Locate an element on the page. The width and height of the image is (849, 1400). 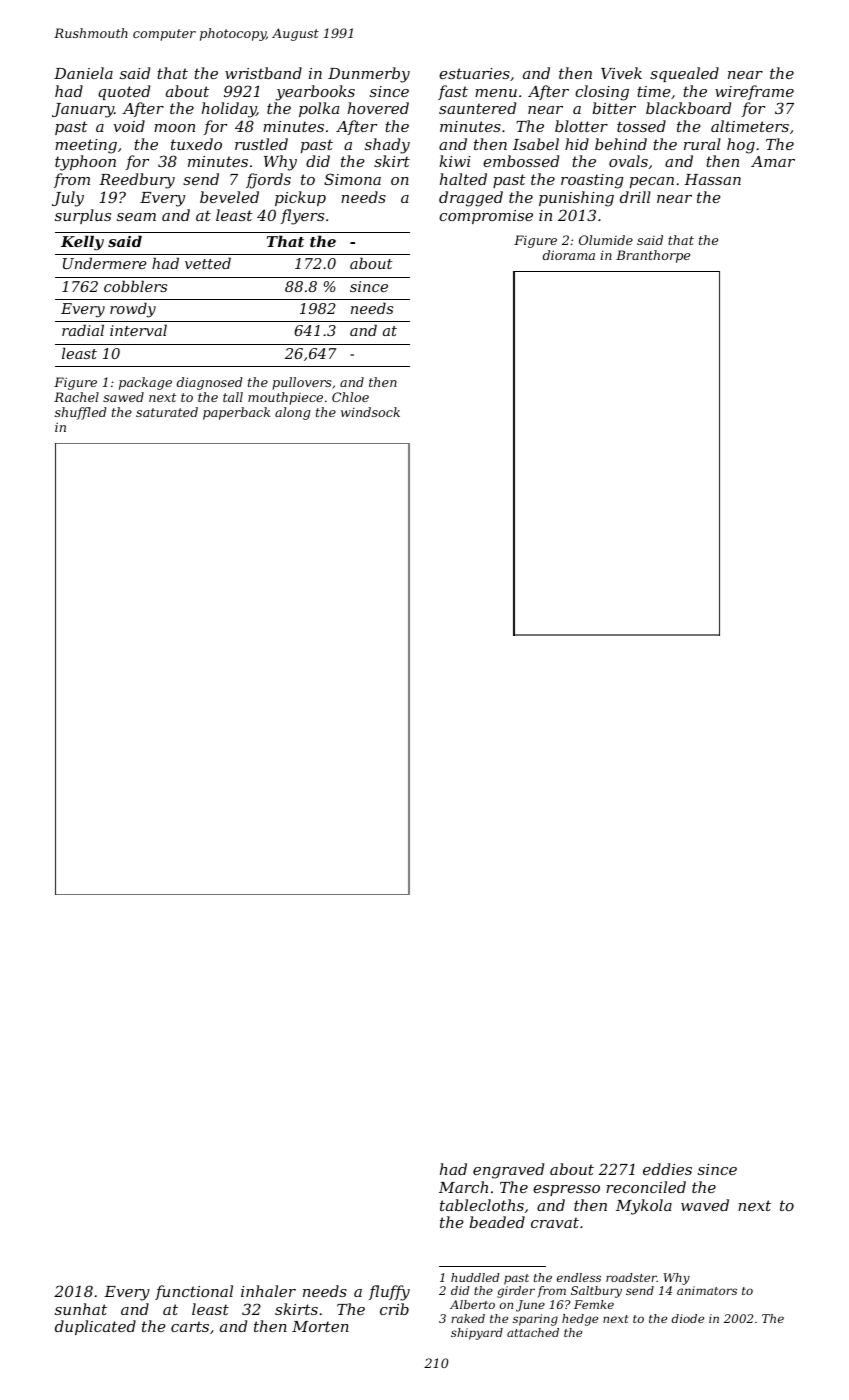
Branthorpe is located at coordinates (653, 256).
